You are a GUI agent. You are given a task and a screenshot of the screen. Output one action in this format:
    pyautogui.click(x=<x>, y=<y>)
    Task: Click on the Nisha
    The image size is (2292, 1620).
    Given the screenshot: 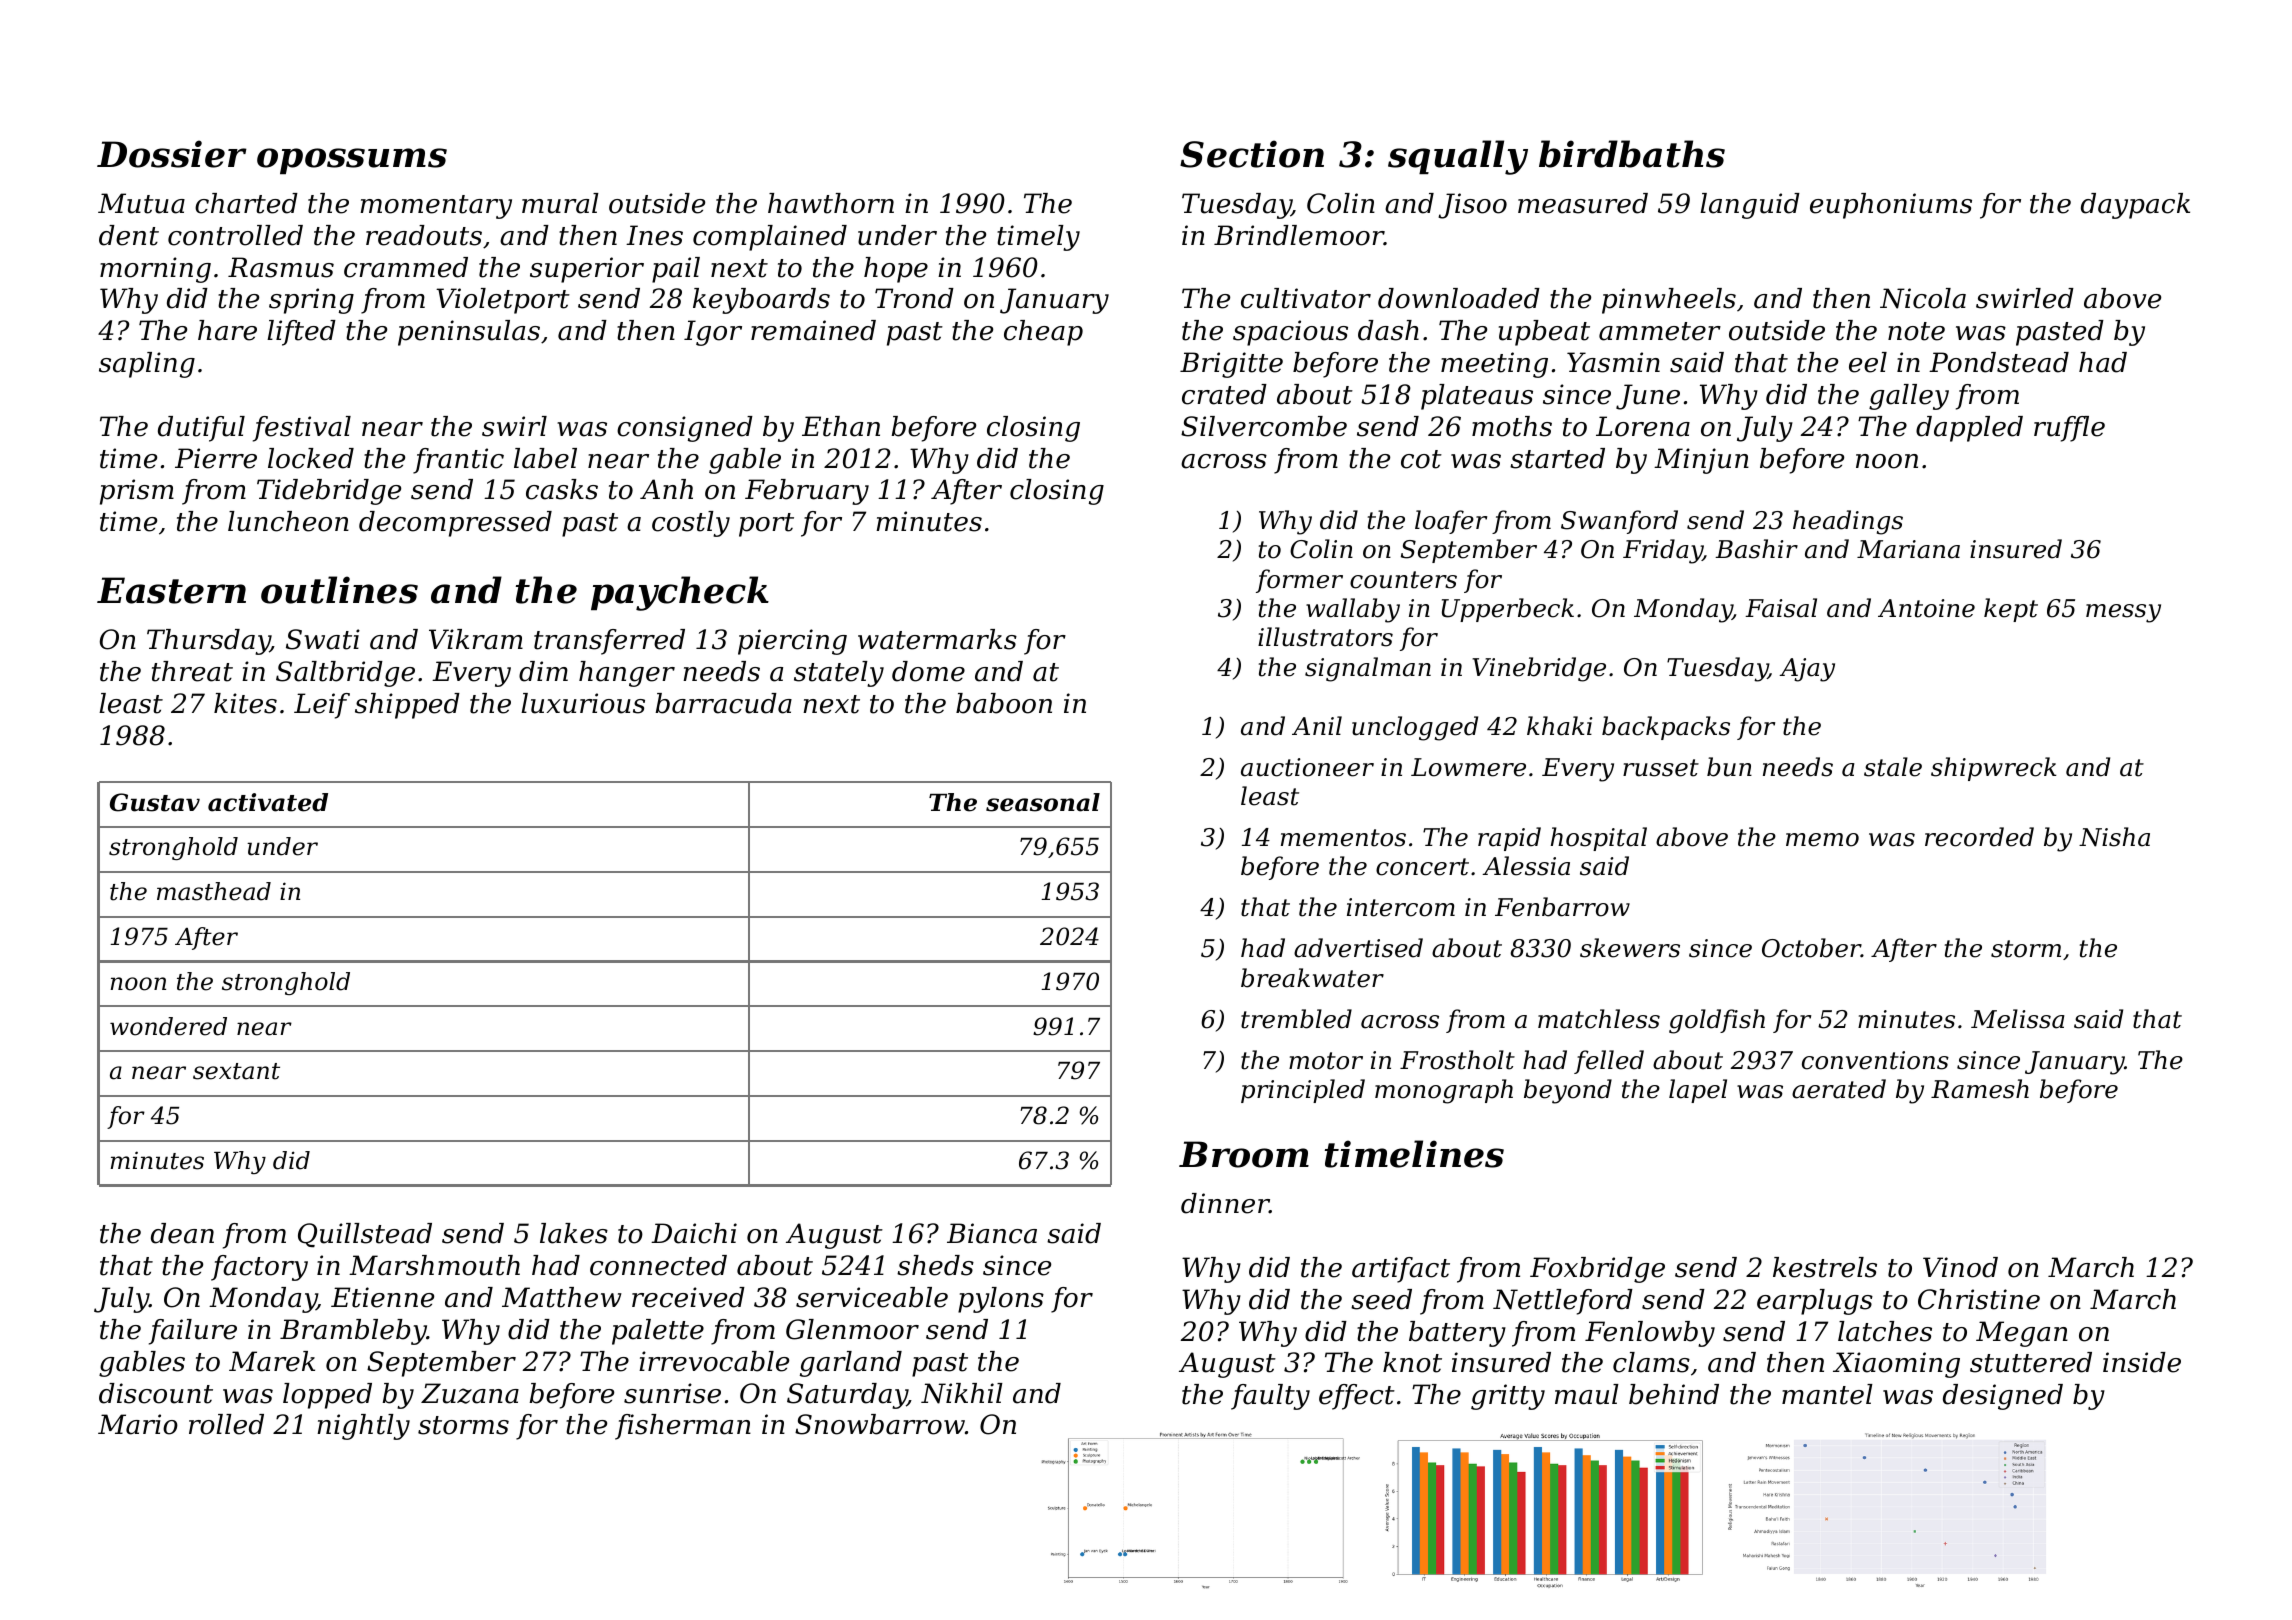 What is the action you would take?
    pyautogui.click(x=2114, y=837)
